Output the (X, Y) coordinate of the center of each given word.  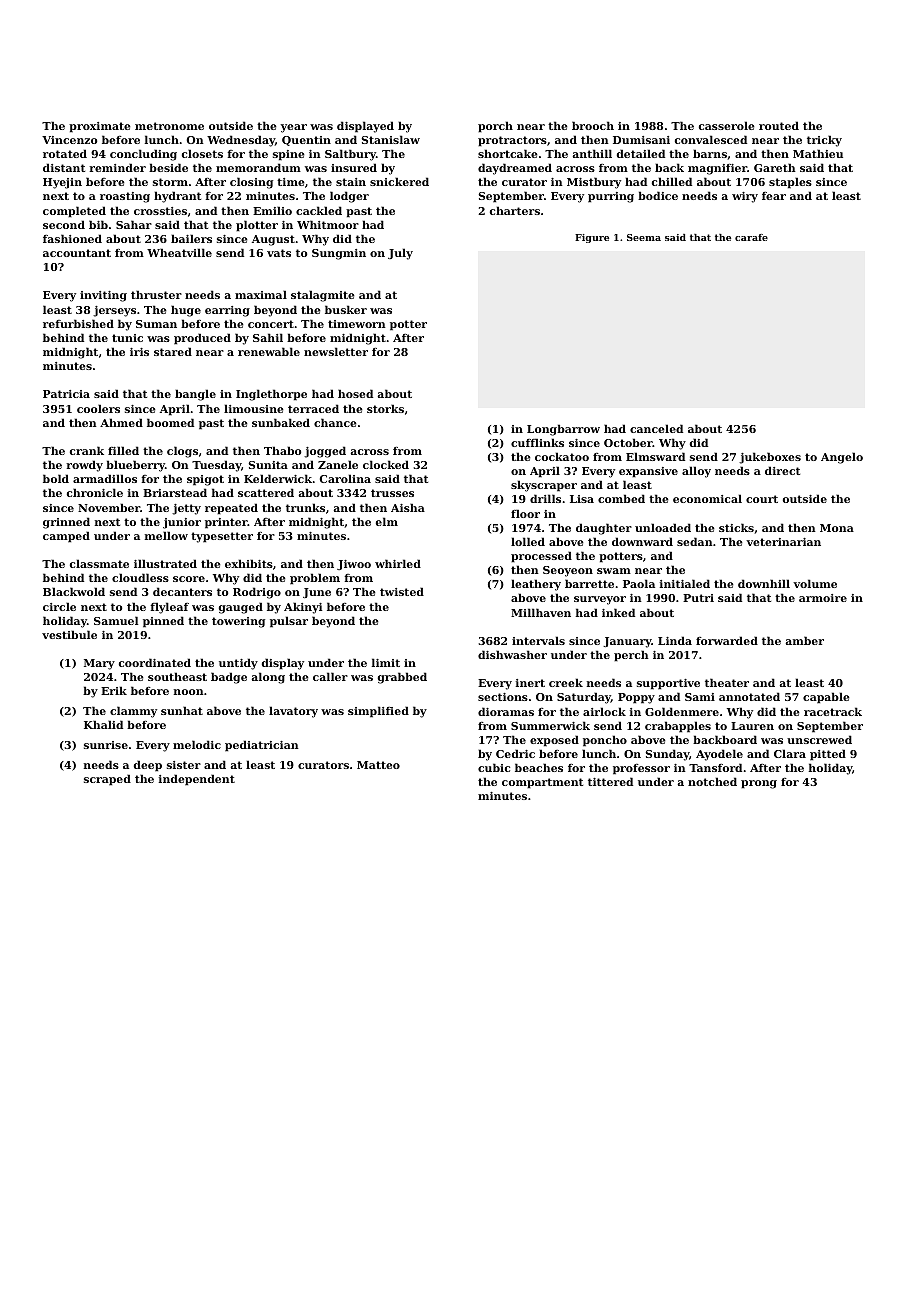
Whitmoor (328, 224)
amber (804, 640)
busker (346, 309)
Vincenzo (69, 140)
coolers (98, 408)
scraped (107, 780)
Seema (644, 237)
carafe (751, 237)
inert (530, 683)
